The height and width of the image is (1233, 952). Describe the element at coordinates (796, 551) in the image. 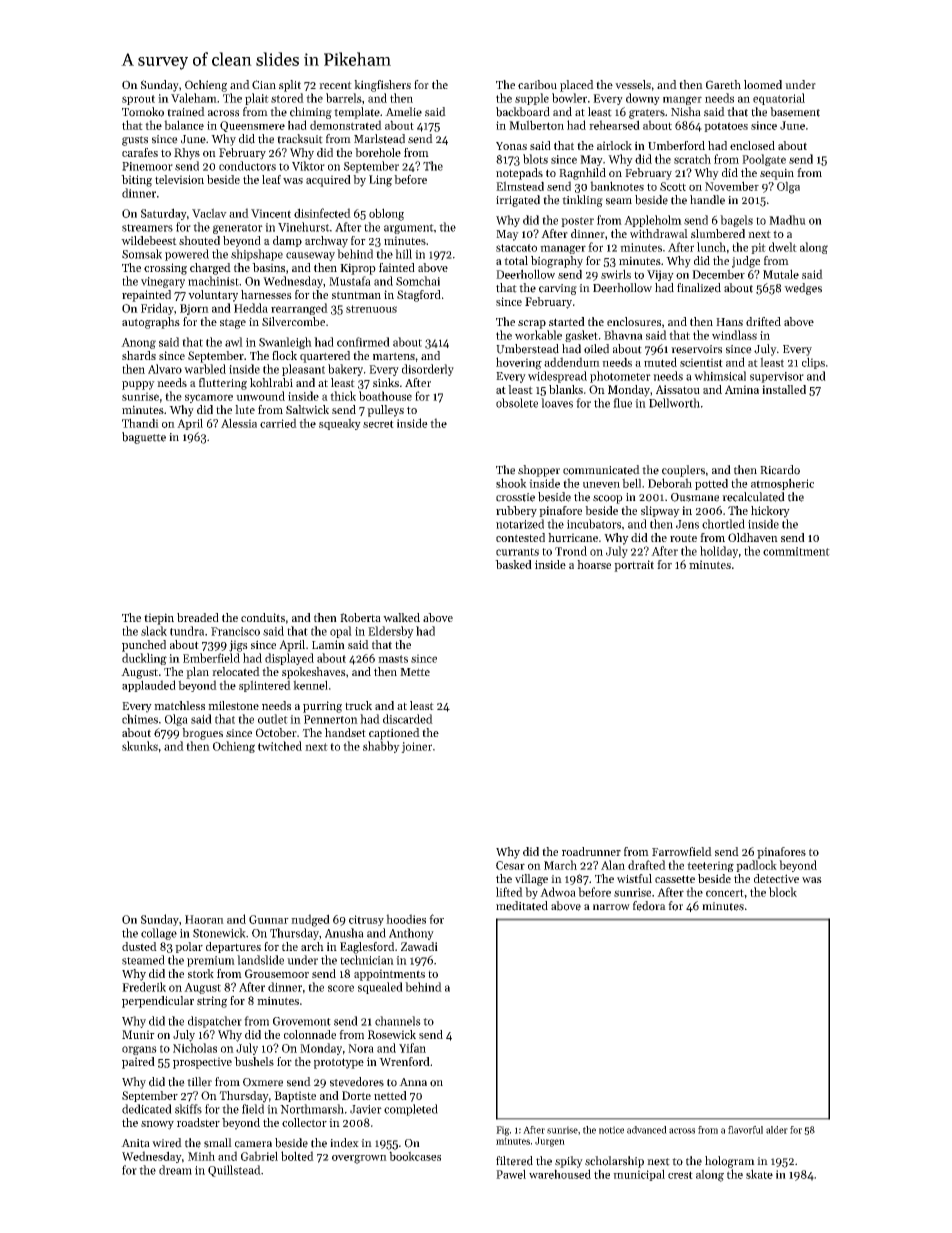

I see `commitment` at that location.
